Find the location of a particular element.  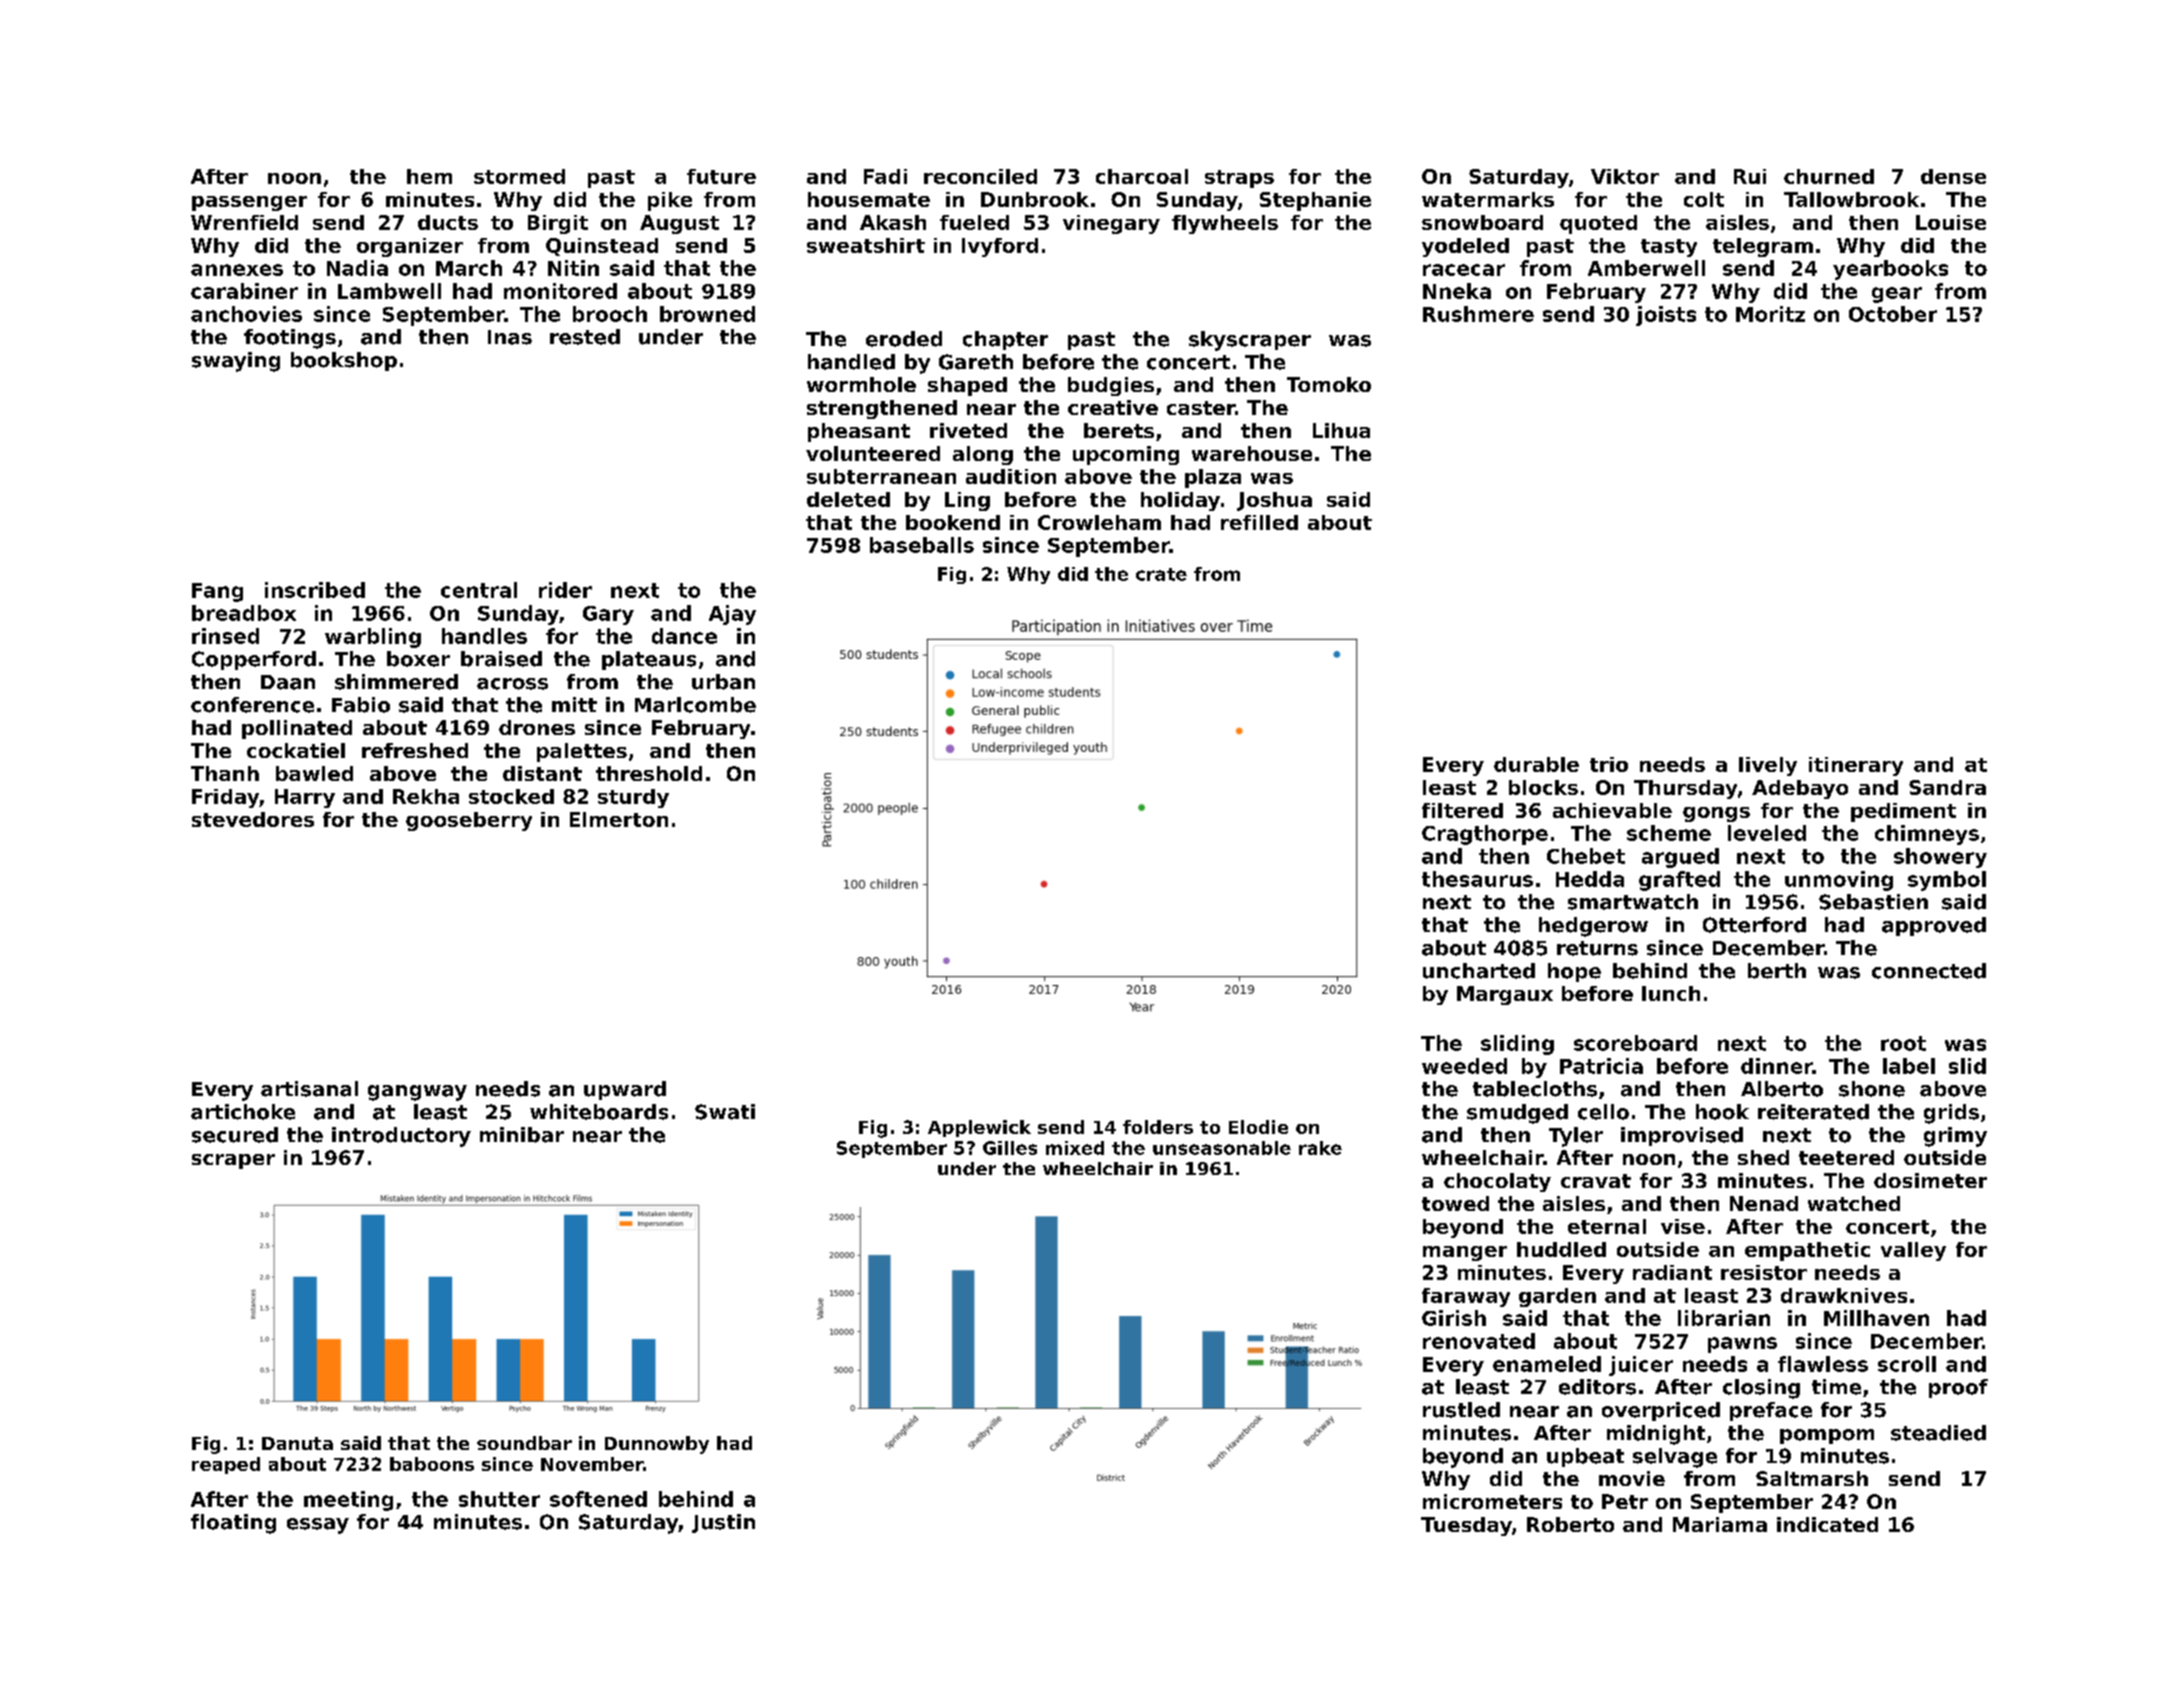

hook is located at coordinates (1722, 1112).
